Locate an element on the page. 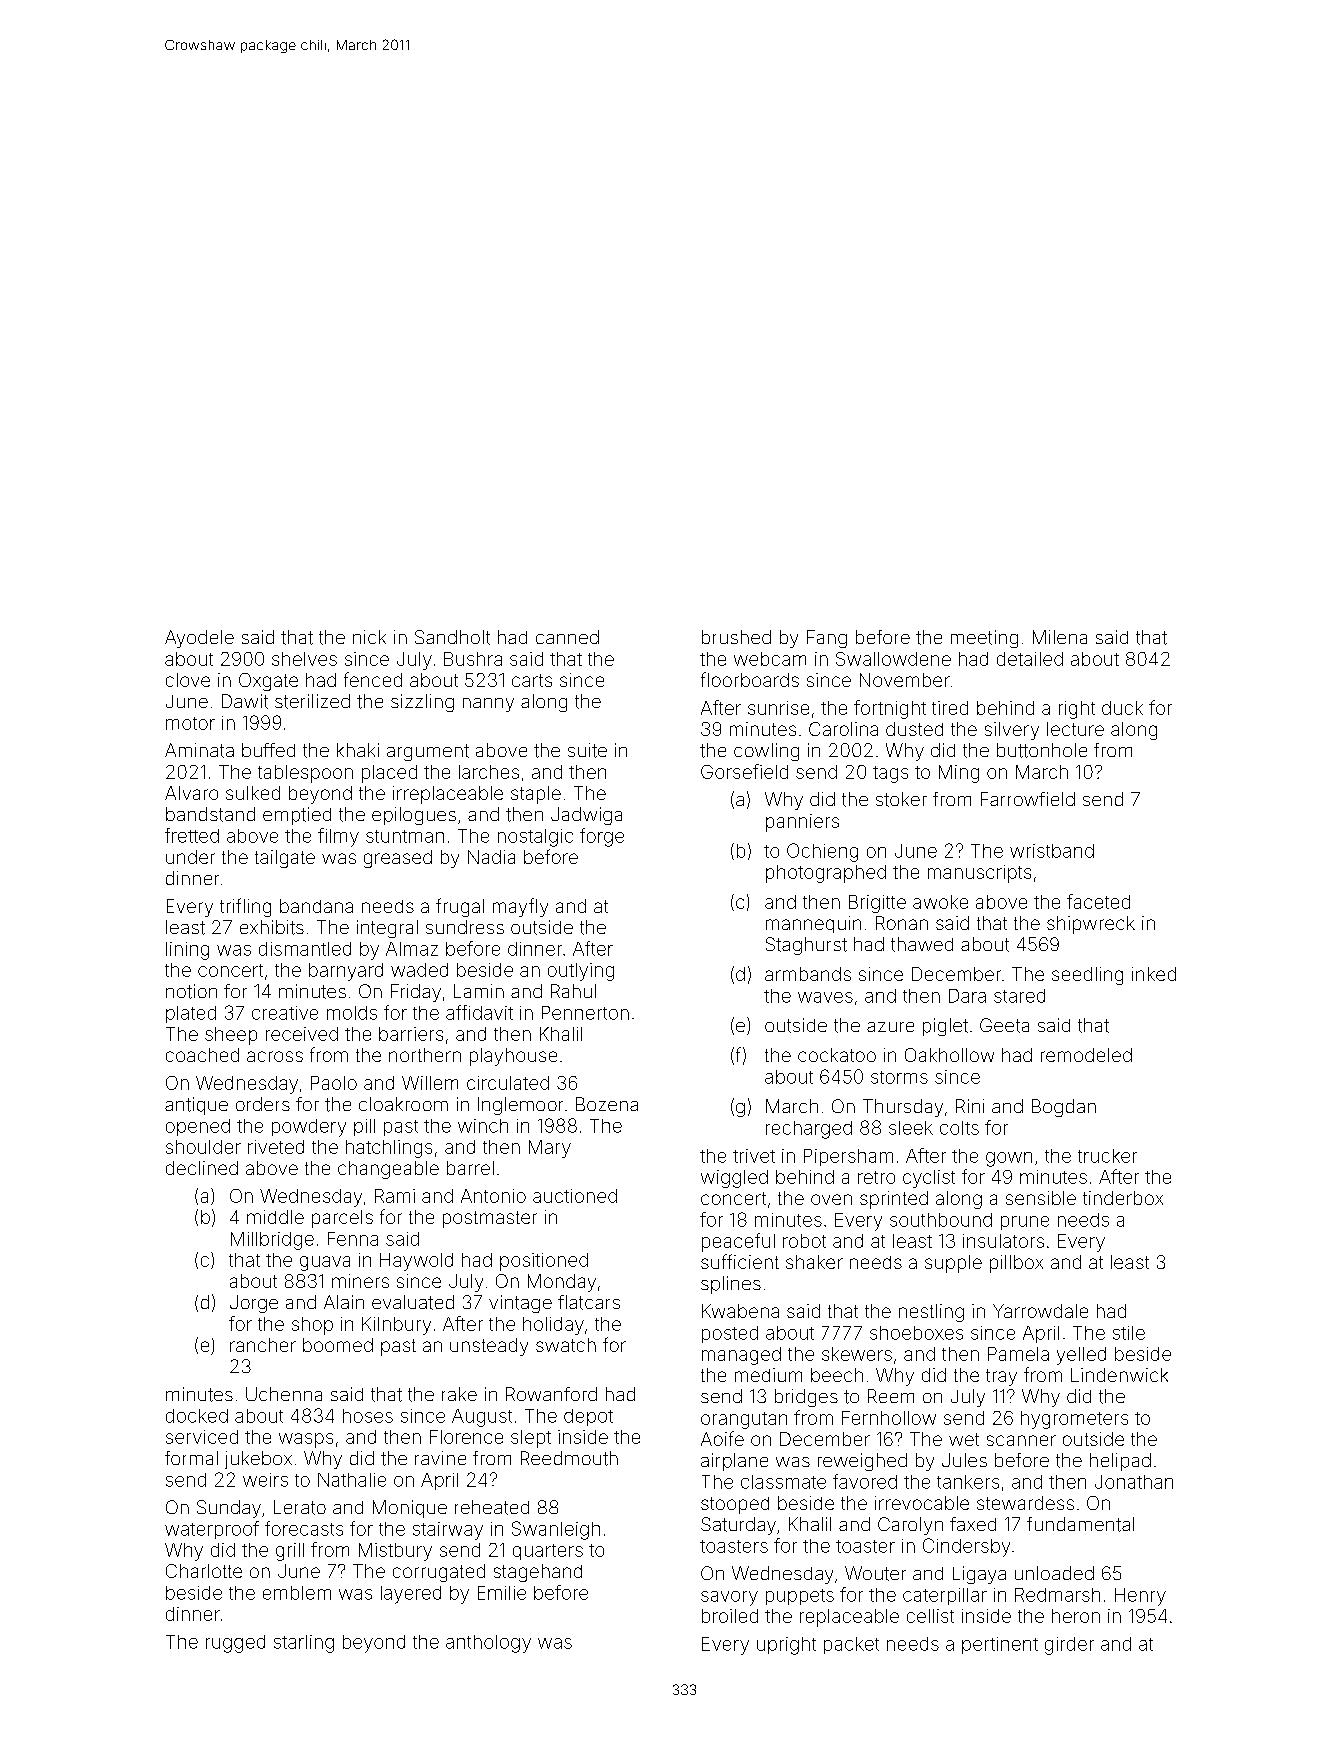 The image size is (1343, 1738). shoulder is located at coordinates (203, 1147).
